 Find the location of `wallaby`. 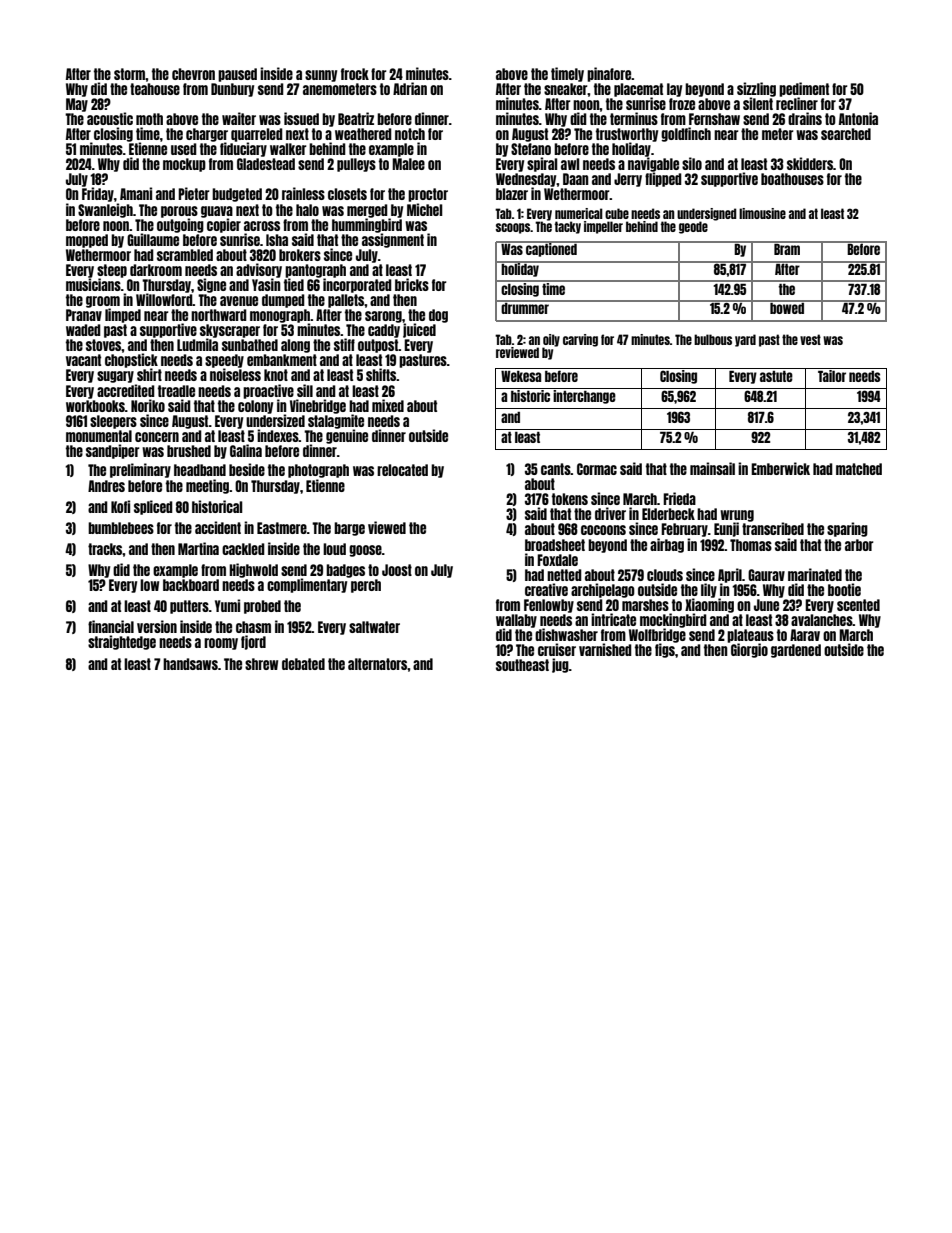

wallaby is located at coordinates (516, 621).
